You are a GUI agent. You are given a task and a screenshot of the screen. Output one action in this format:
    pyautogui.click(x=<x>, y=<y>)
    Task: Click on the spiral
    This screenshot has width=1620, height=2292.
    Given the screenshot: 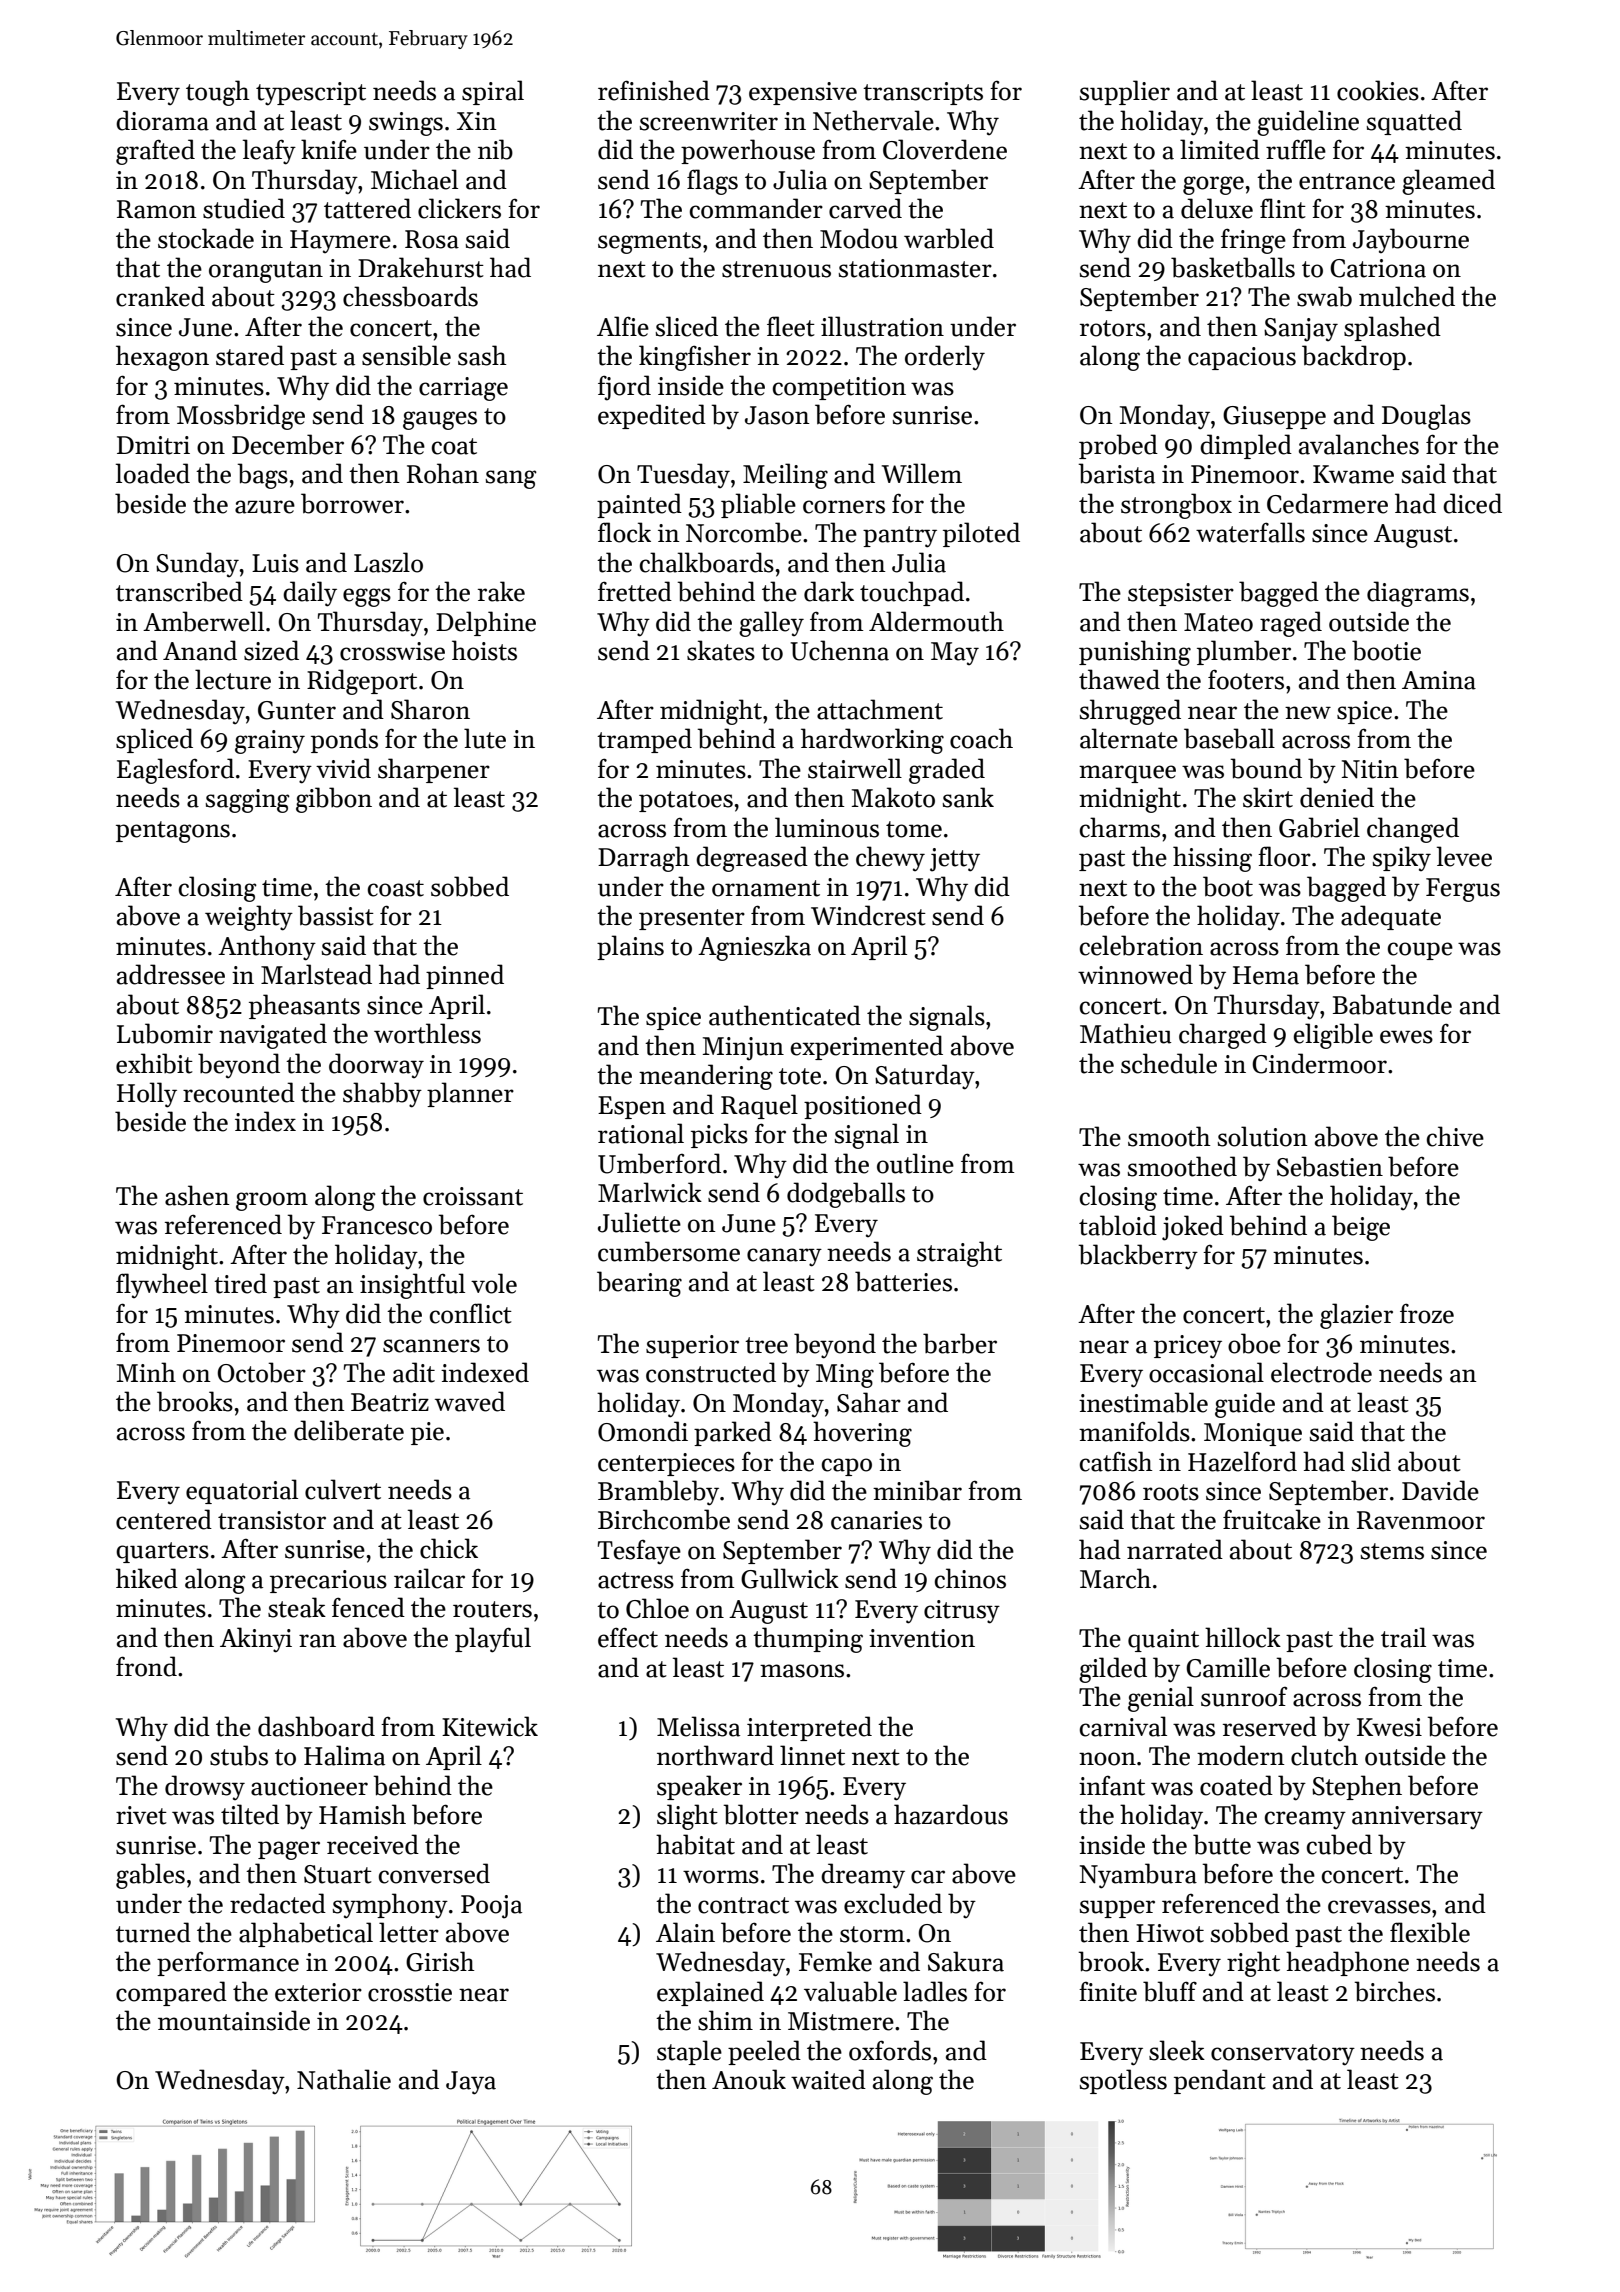 What is the action you would take?
    pyautogui.click(x=493, y=92)
